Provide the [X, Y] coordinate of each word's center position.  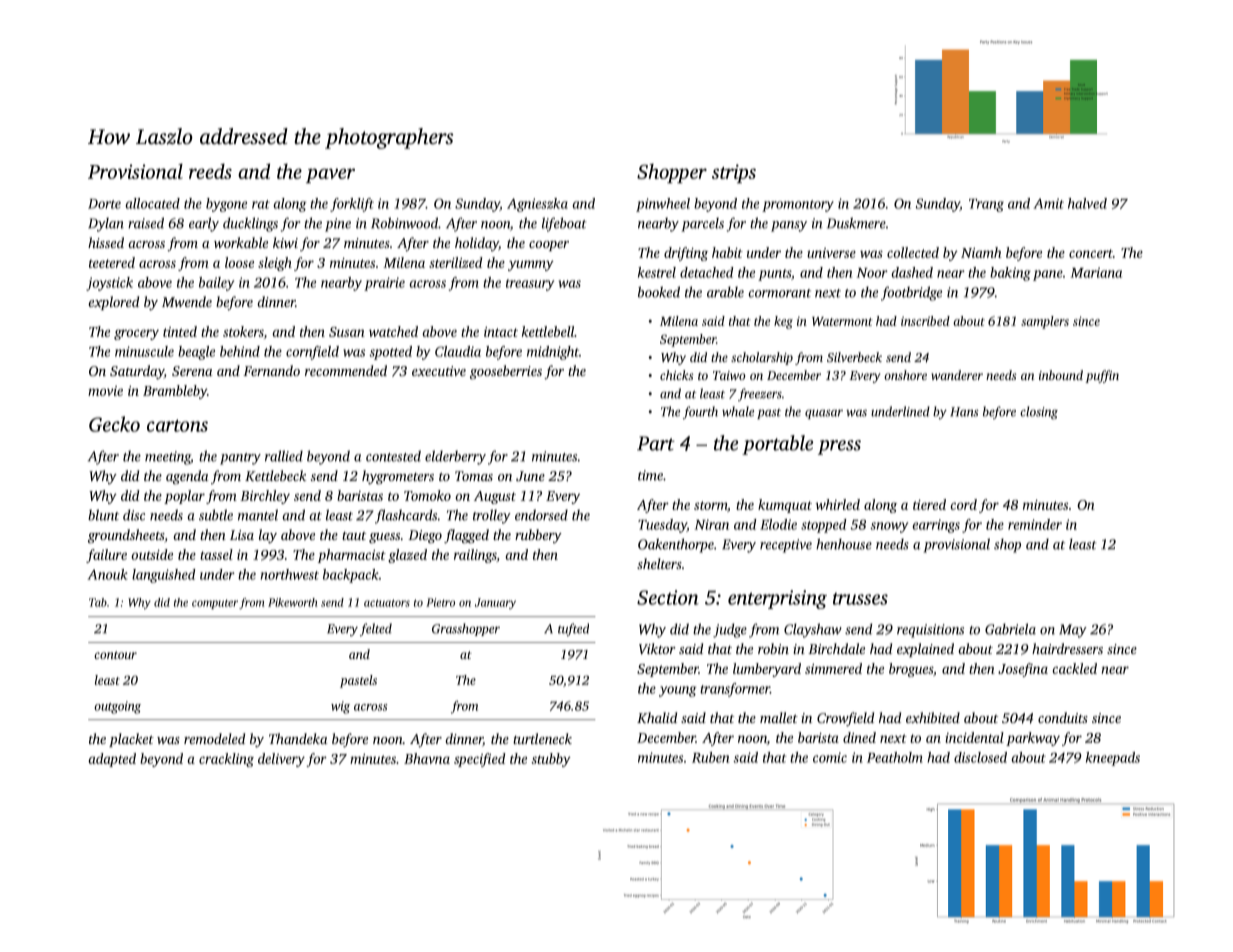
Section [668, 597]
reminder [1035, 524]
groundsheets [126, 536]
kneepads [1113, 759]
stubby [551, 760]
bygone [226, 205]
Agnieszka [537, 205]
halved [1087, 203]
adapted [112, 760]
